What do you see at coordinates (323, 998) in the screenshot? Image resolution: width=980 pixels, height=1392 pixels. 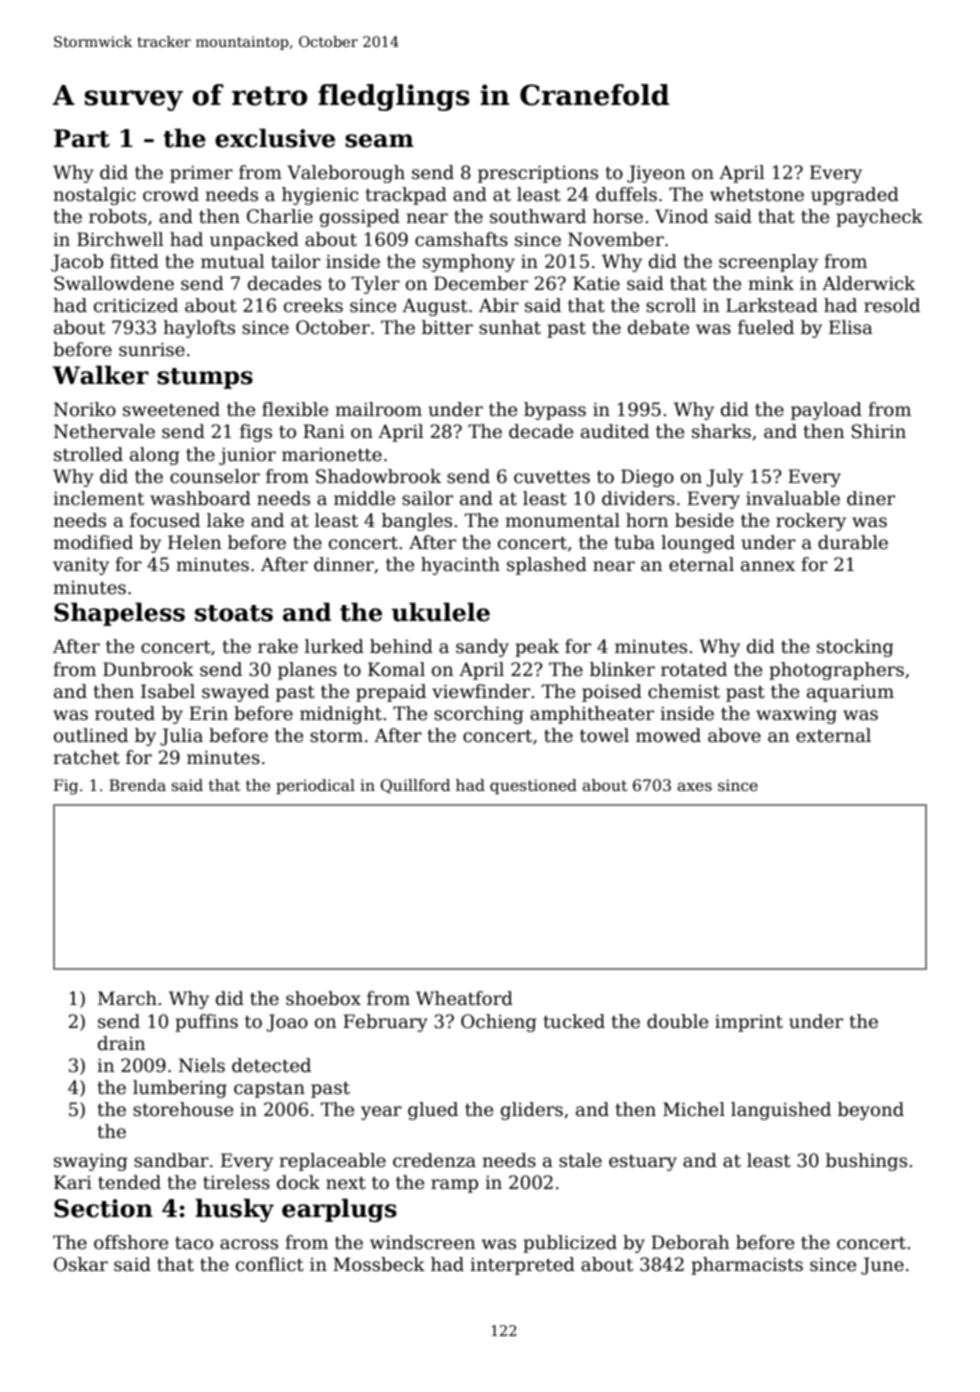 I see `shoebox` at bounding box center [323, 998].
